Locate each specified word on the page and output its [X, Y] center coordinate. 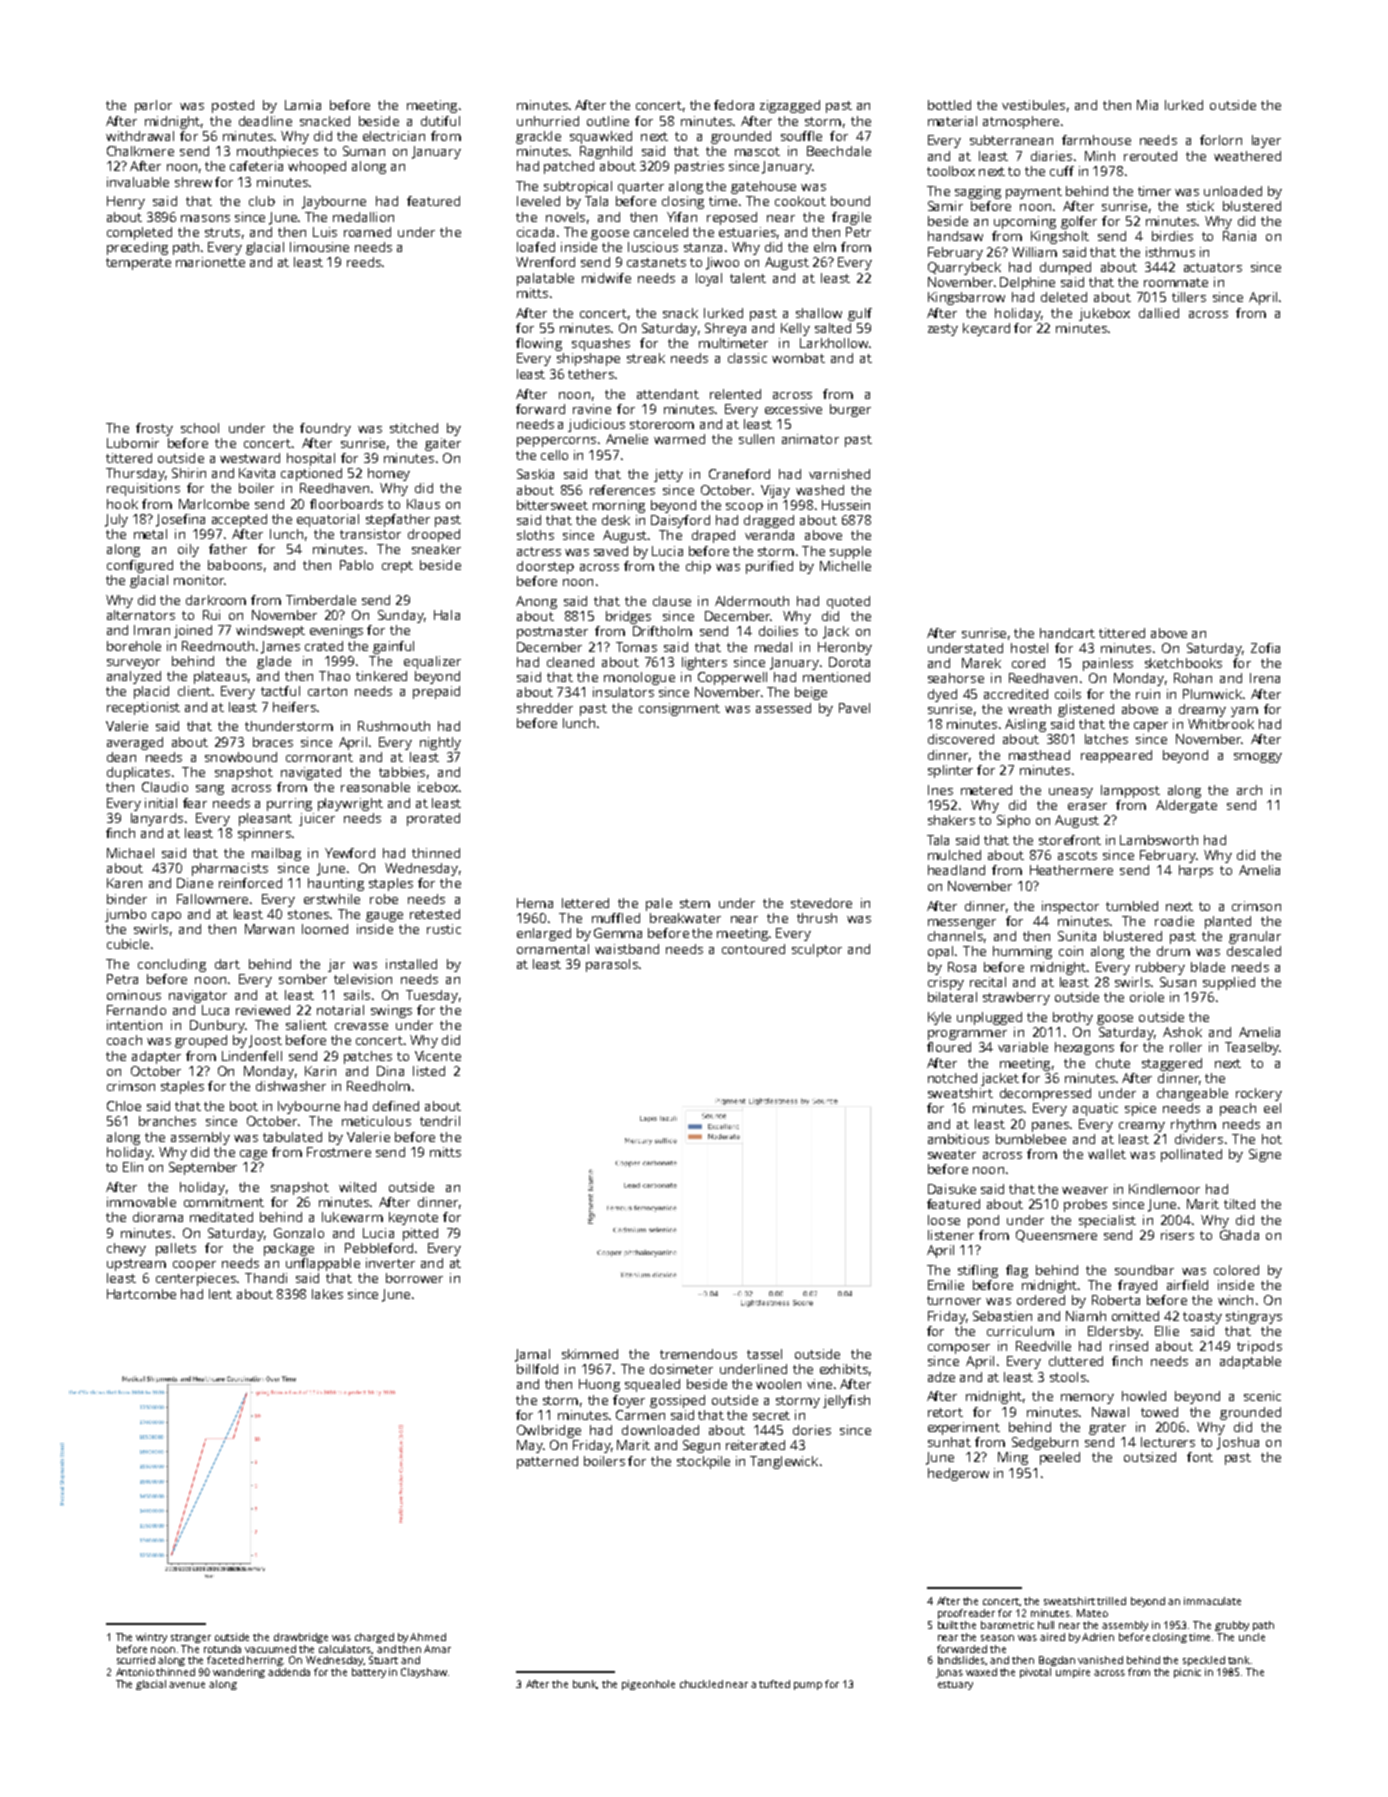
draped [713, 536]
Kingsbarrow [966, 298]
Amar [437, 1649]
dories [812, 1430]
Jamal [532, 1355]
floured [949, 1047]
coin [1071, 951]
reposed [732, 218]
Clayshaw [424, 1673]
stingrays [1254, 1317]
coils [1068, 694]
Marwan [269, 929]
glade [274, 662]
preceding [137, 248]
